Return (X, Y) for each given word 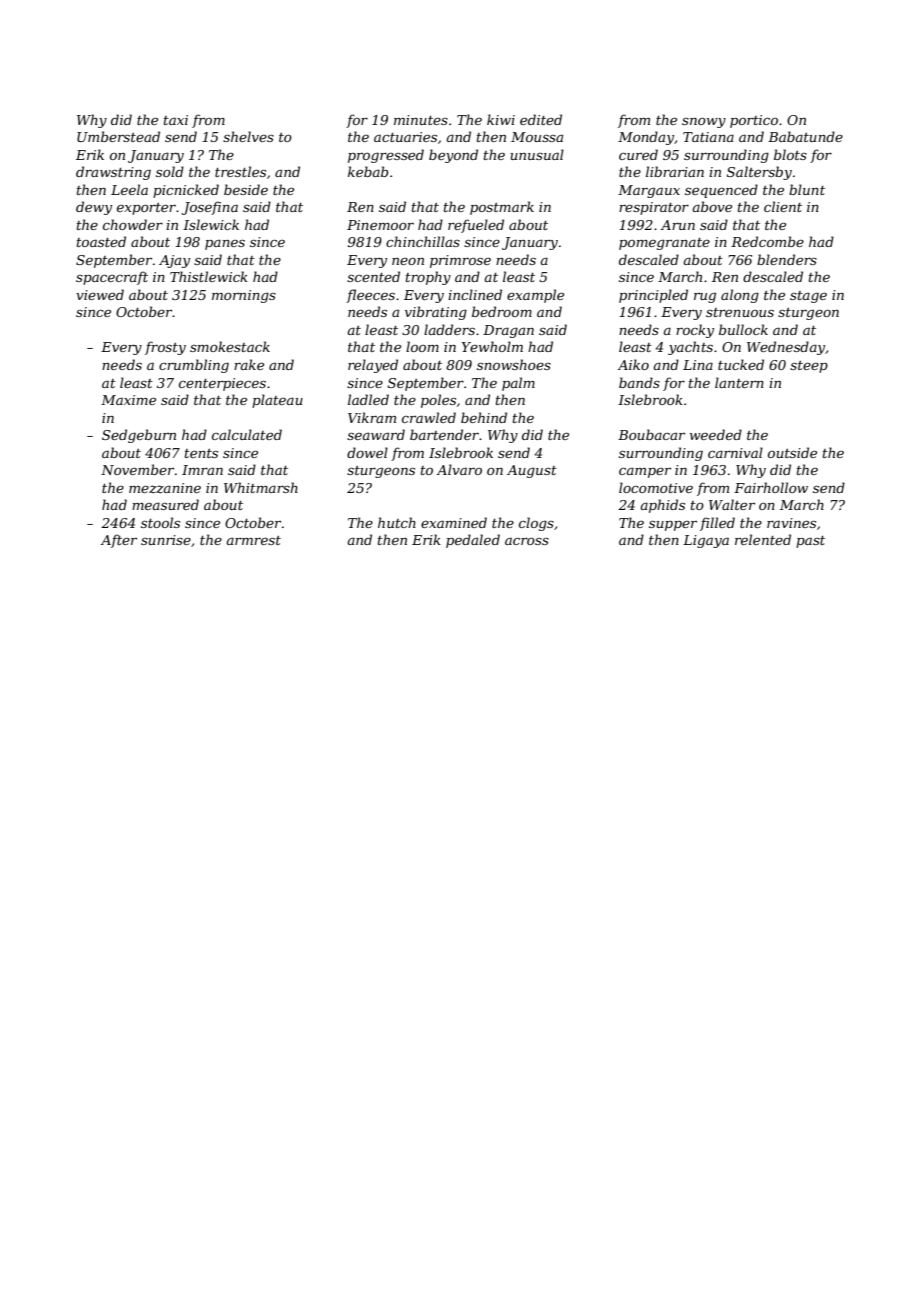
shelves (248, 136)
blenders (787, 259)
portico (754, 121)
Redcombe (767, 241)
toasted (101, 241)
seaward (376, 434)
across (527, 541)
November (137, 469)
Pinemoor (380, 225)
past (810, 542)
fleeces (370, 296)
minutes (421, 120)
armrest (253, 540)
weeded (716, 434)
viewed (100, 294)
